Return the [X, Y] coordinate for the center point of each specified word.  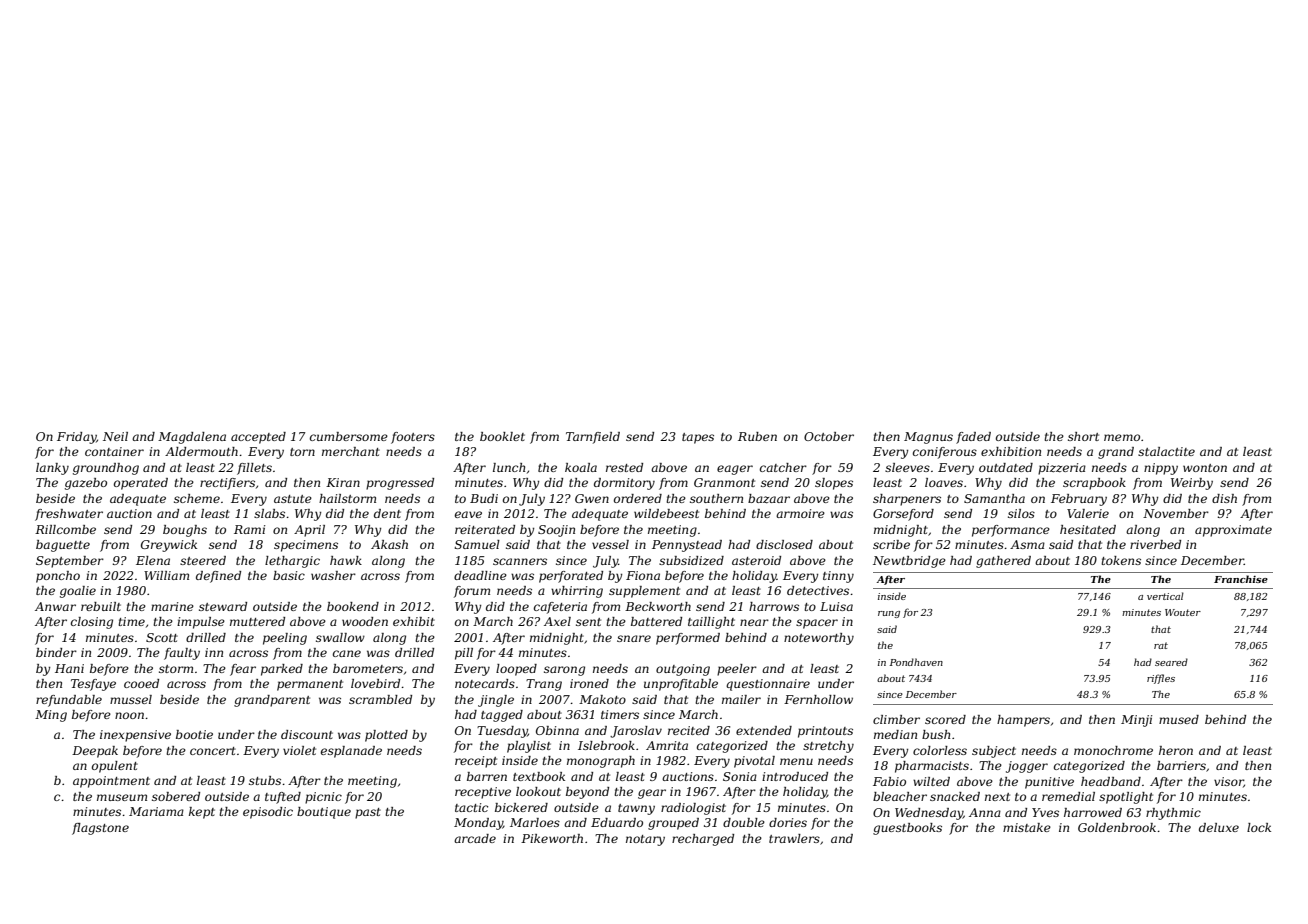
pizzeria [1062, 469]
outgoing [683, 670]
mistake [1027, 827]
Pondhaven [916, 662]
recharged [703, 840]
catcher [783, 467]
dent [387, 513]
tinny [838, 577]
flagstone [100, 829]
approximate [1233, 531]
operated [141, 484]
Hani [69, 668]
